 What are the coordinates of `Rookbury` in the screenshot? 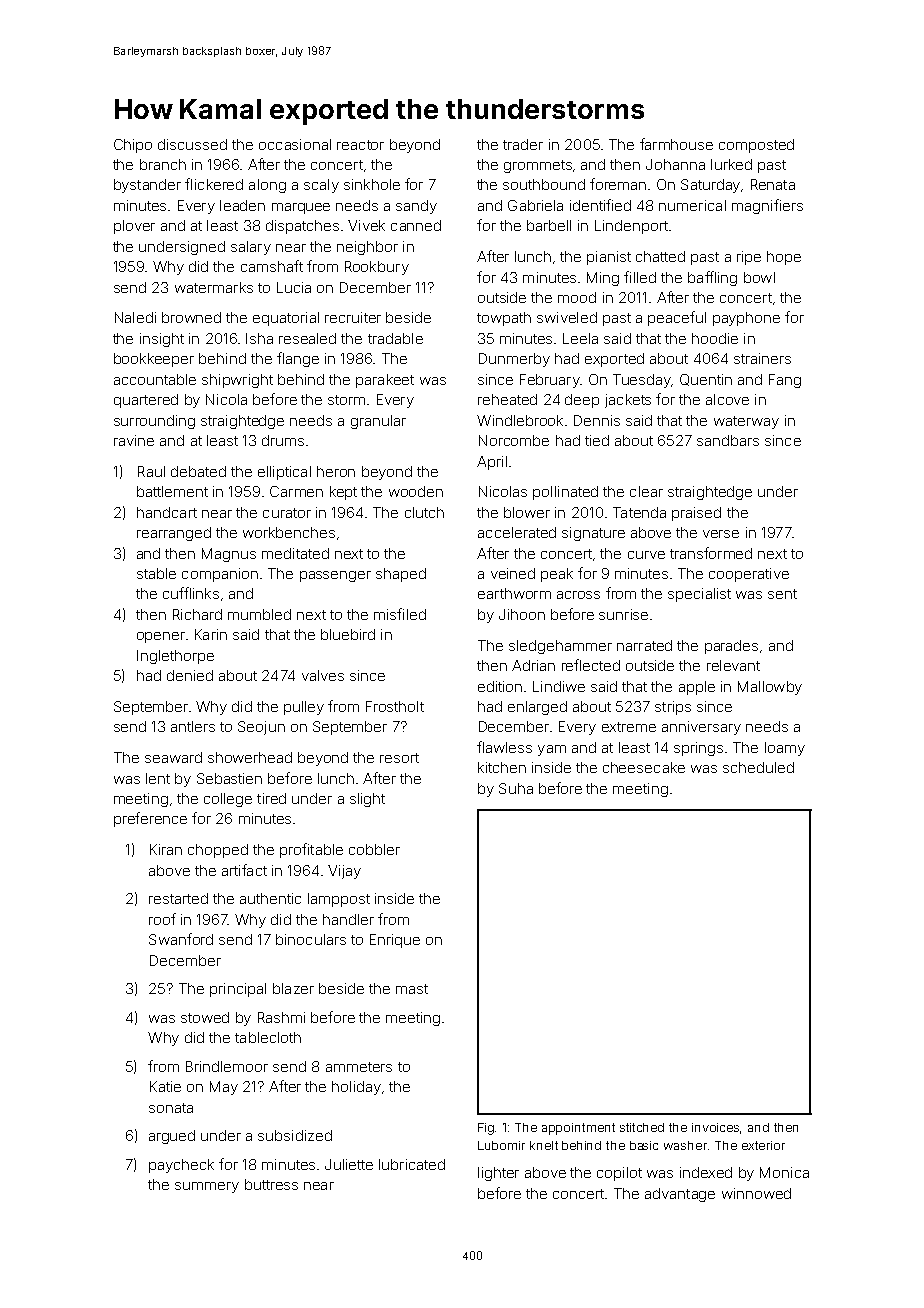 It's located at (377, 268).
